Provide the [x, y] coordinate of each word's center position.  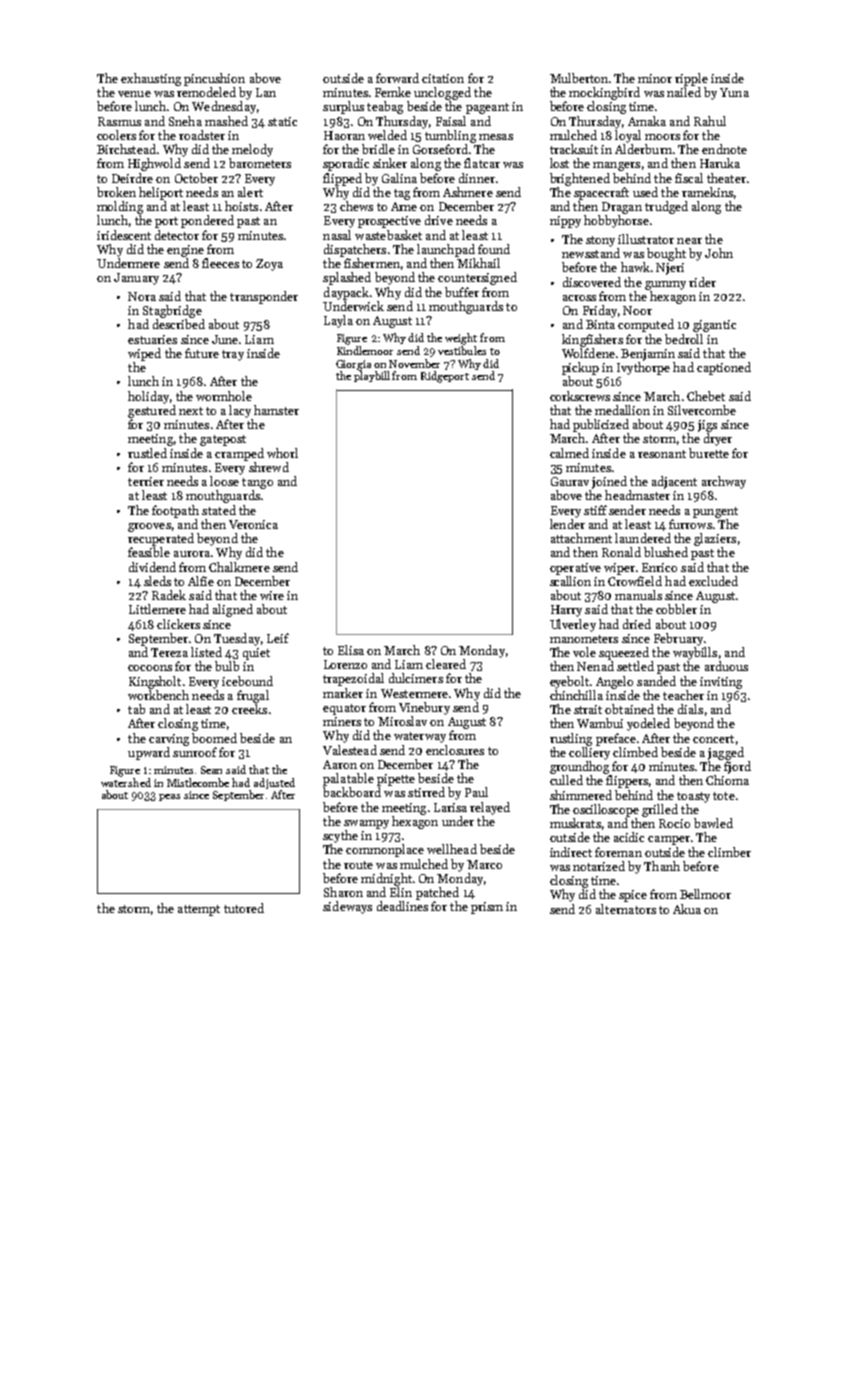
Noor [637, 310]
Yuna [734, 92]
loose [224, 481]
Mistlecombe [198, 782]
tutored [244, 908]
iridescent [124, 235]
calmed [569, 453]
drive [439, 220]
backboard [352, 792]
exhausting [151, 79]
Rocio [674, 823]
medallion [622, 410]
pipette [396, 780]
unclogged [442, 93]
